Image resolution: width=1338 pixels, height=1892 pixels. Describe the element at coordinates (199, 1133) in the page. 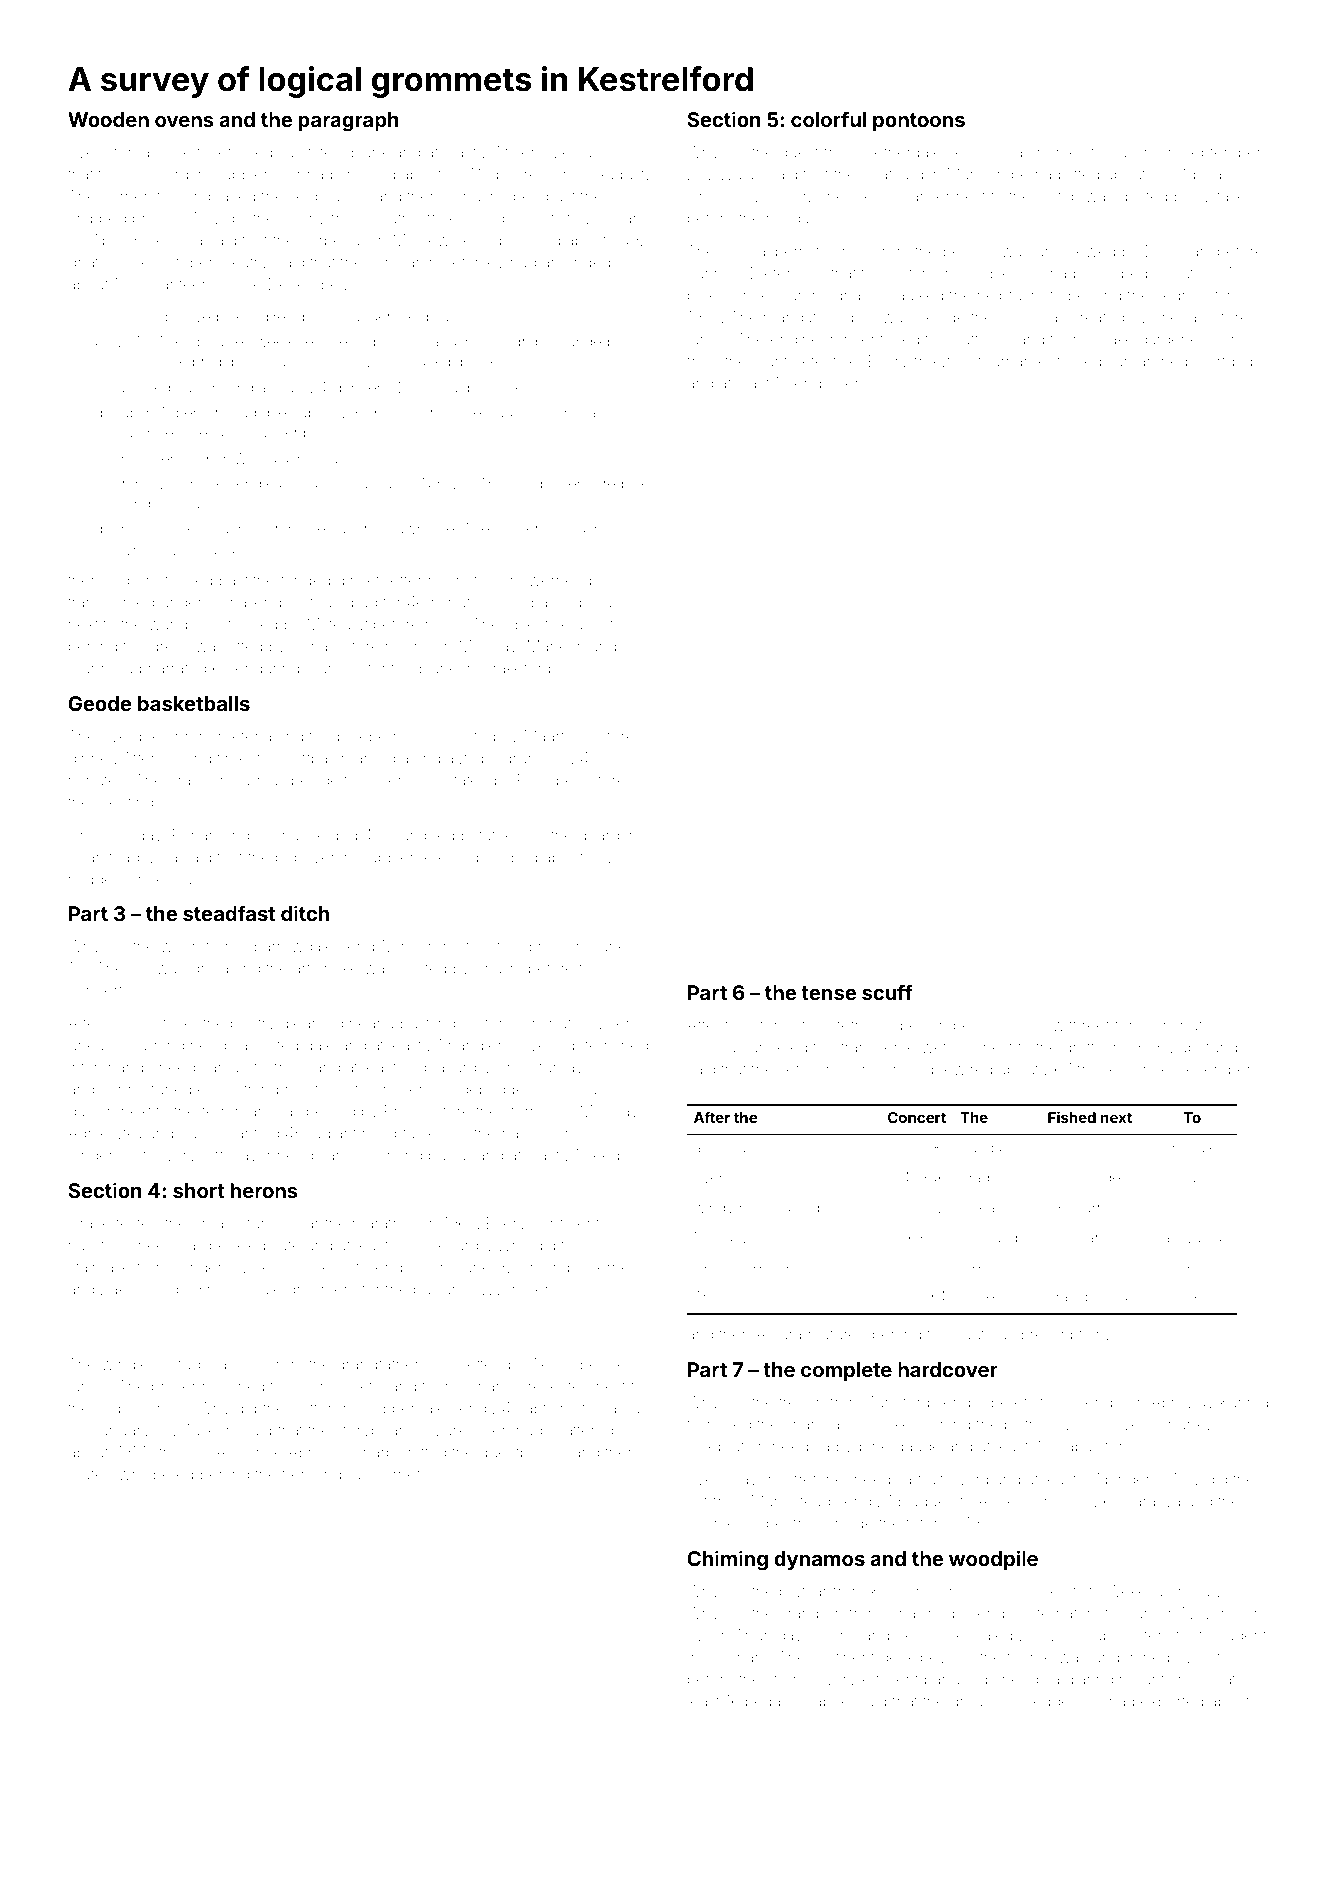

I see `Salim` at that location.
